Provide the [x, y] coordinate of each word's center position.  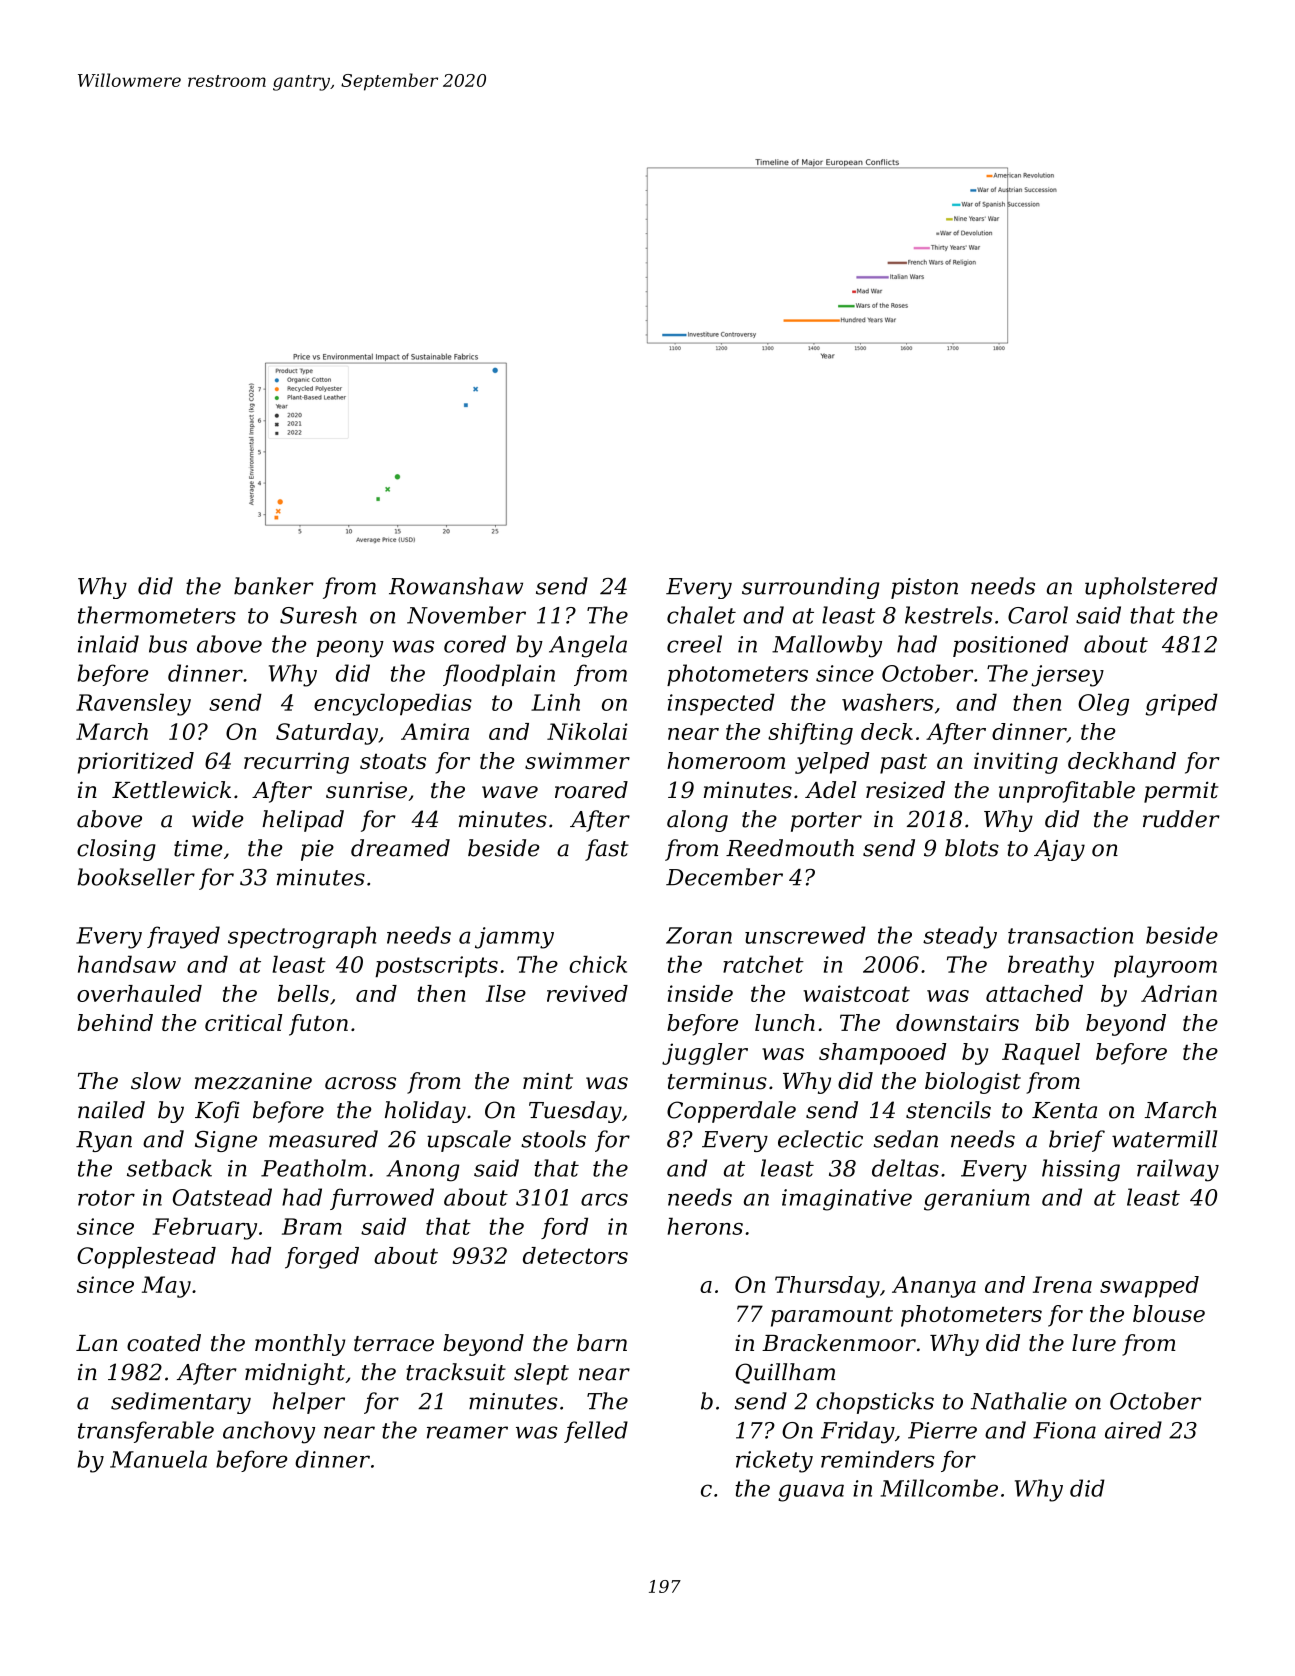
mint [548, 1081]
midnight [295, 1374]
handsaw [127, 964]
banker [274, 586]
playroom [1165, 966]
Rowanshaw [456, 586]
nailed [111, 1110]
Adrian [1179, 993]
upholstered [1151, 588]
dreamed [400, 848]
